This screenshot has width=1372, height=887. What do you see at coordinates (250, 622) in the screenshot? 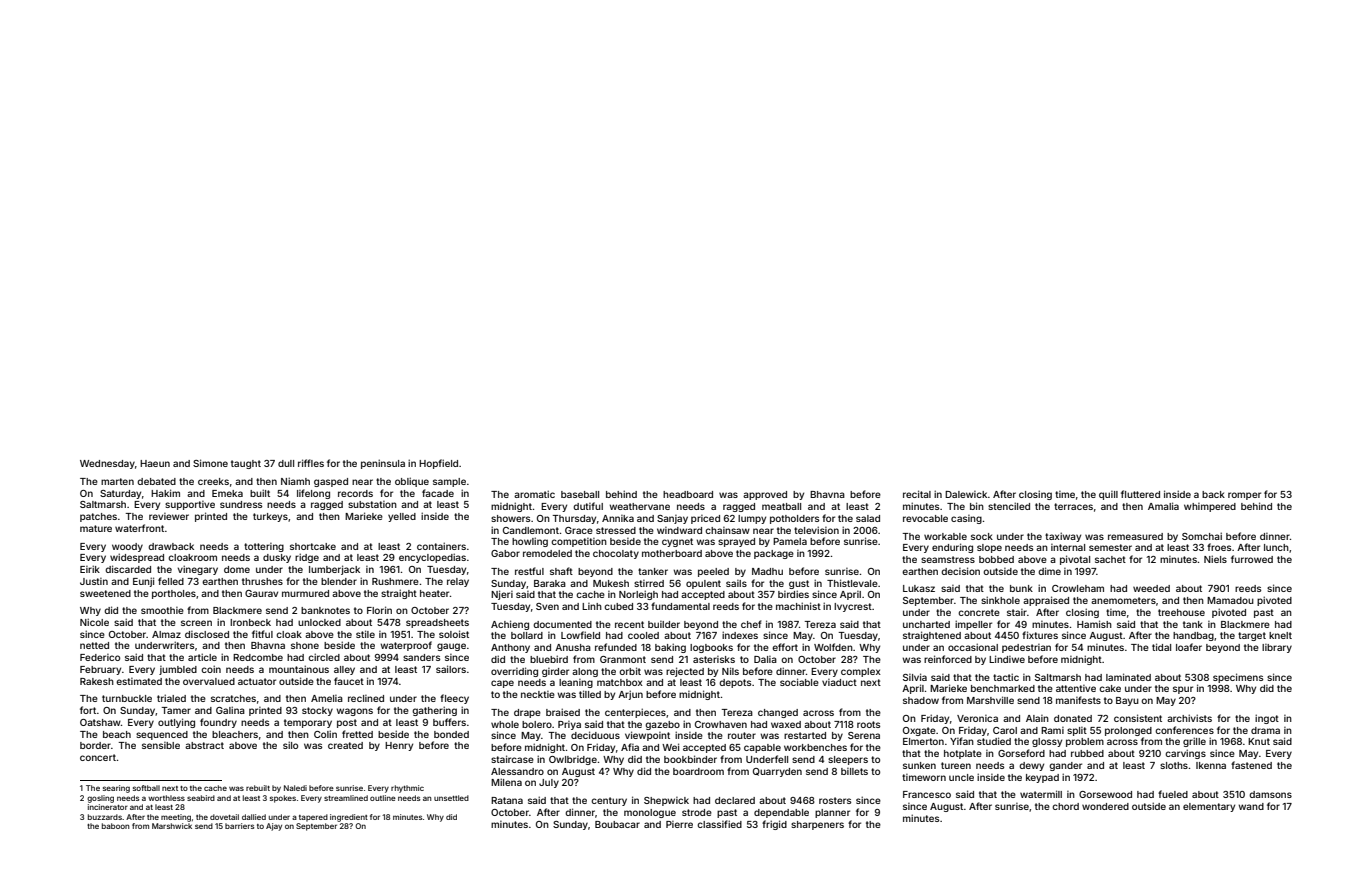
I see `Ironbeck` at bounding box center [250, 622].
